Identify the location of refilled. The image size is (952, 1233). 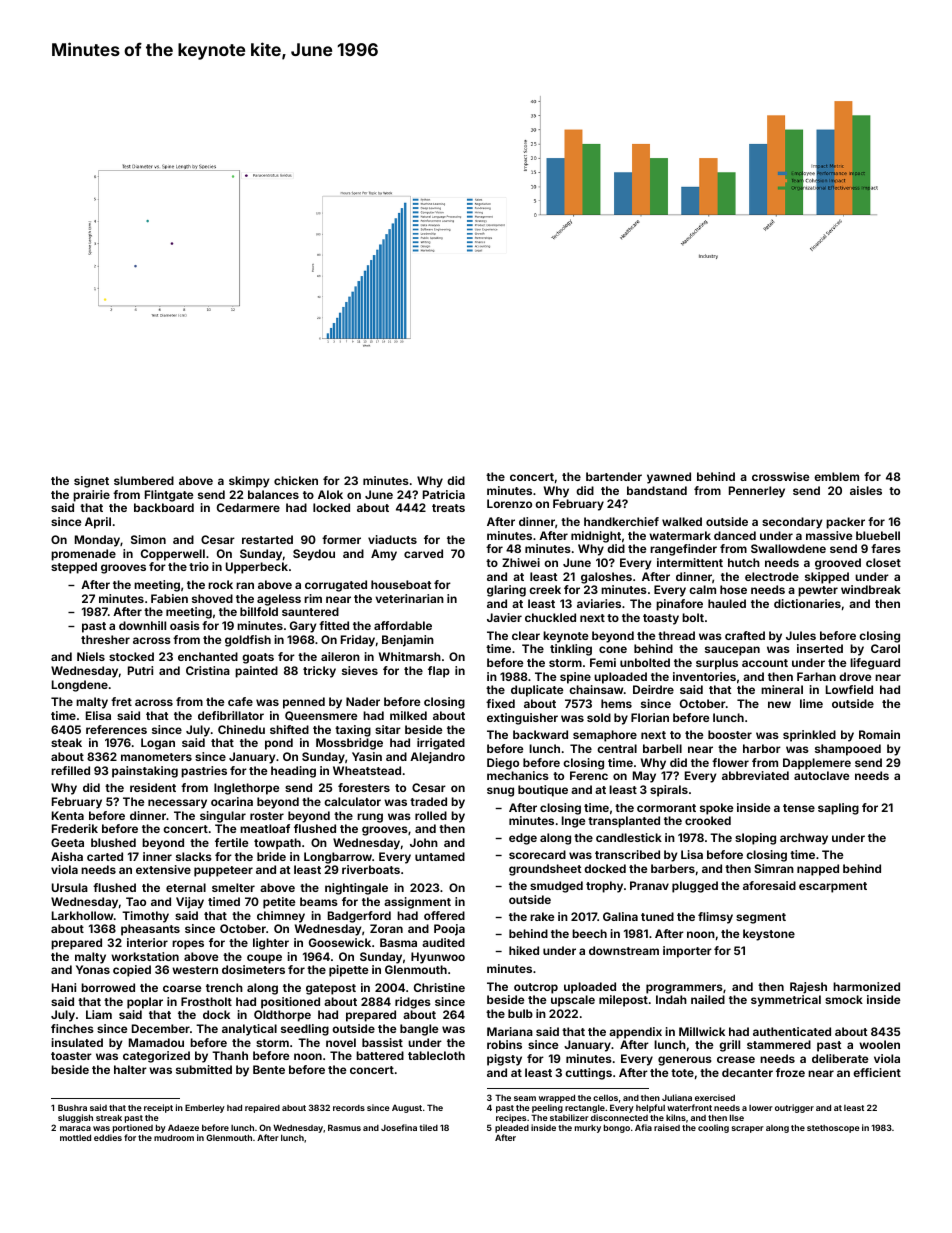
(70, 770).
